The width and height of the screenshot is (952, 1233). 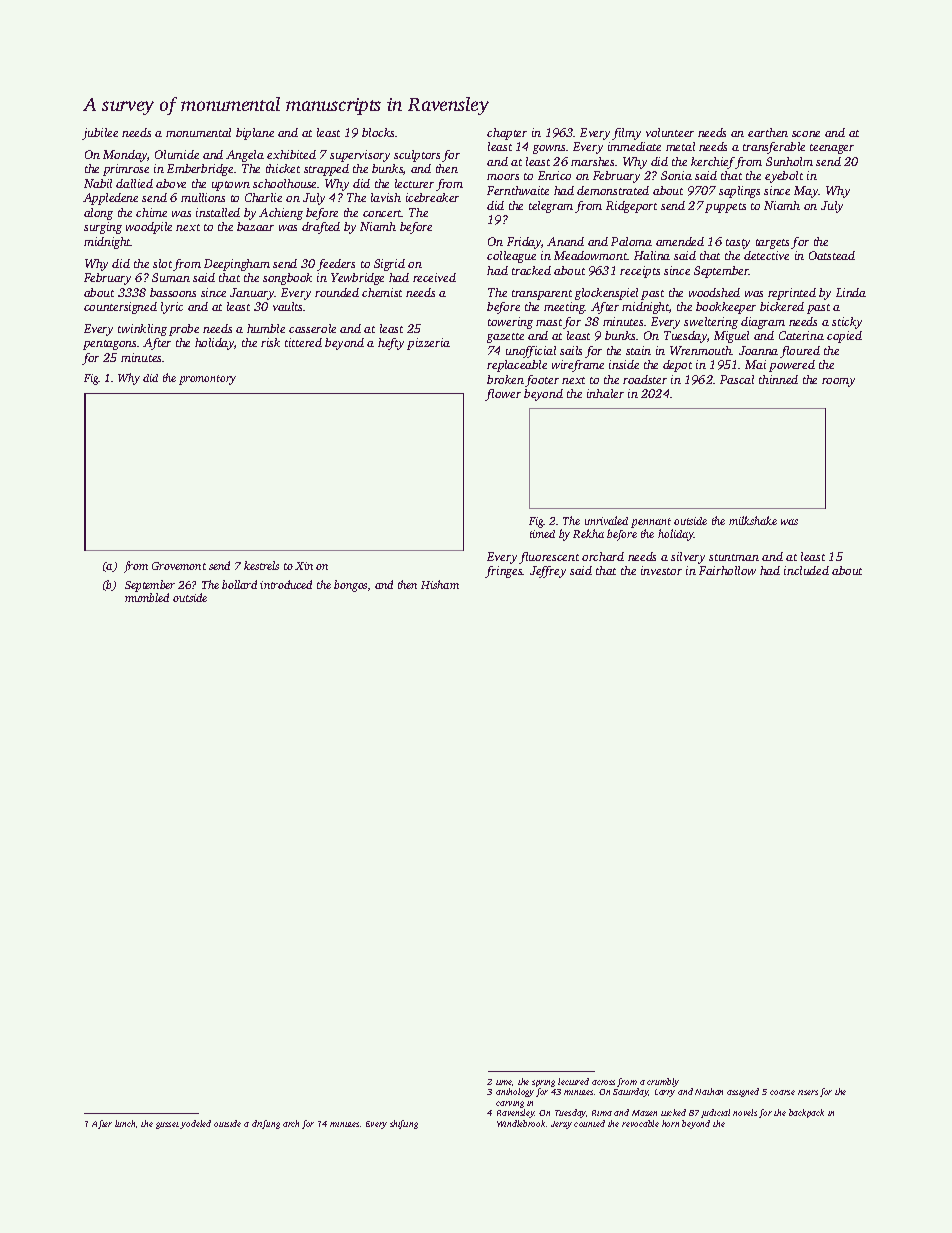 I want to click on copied, so click(x=844, y=337).
